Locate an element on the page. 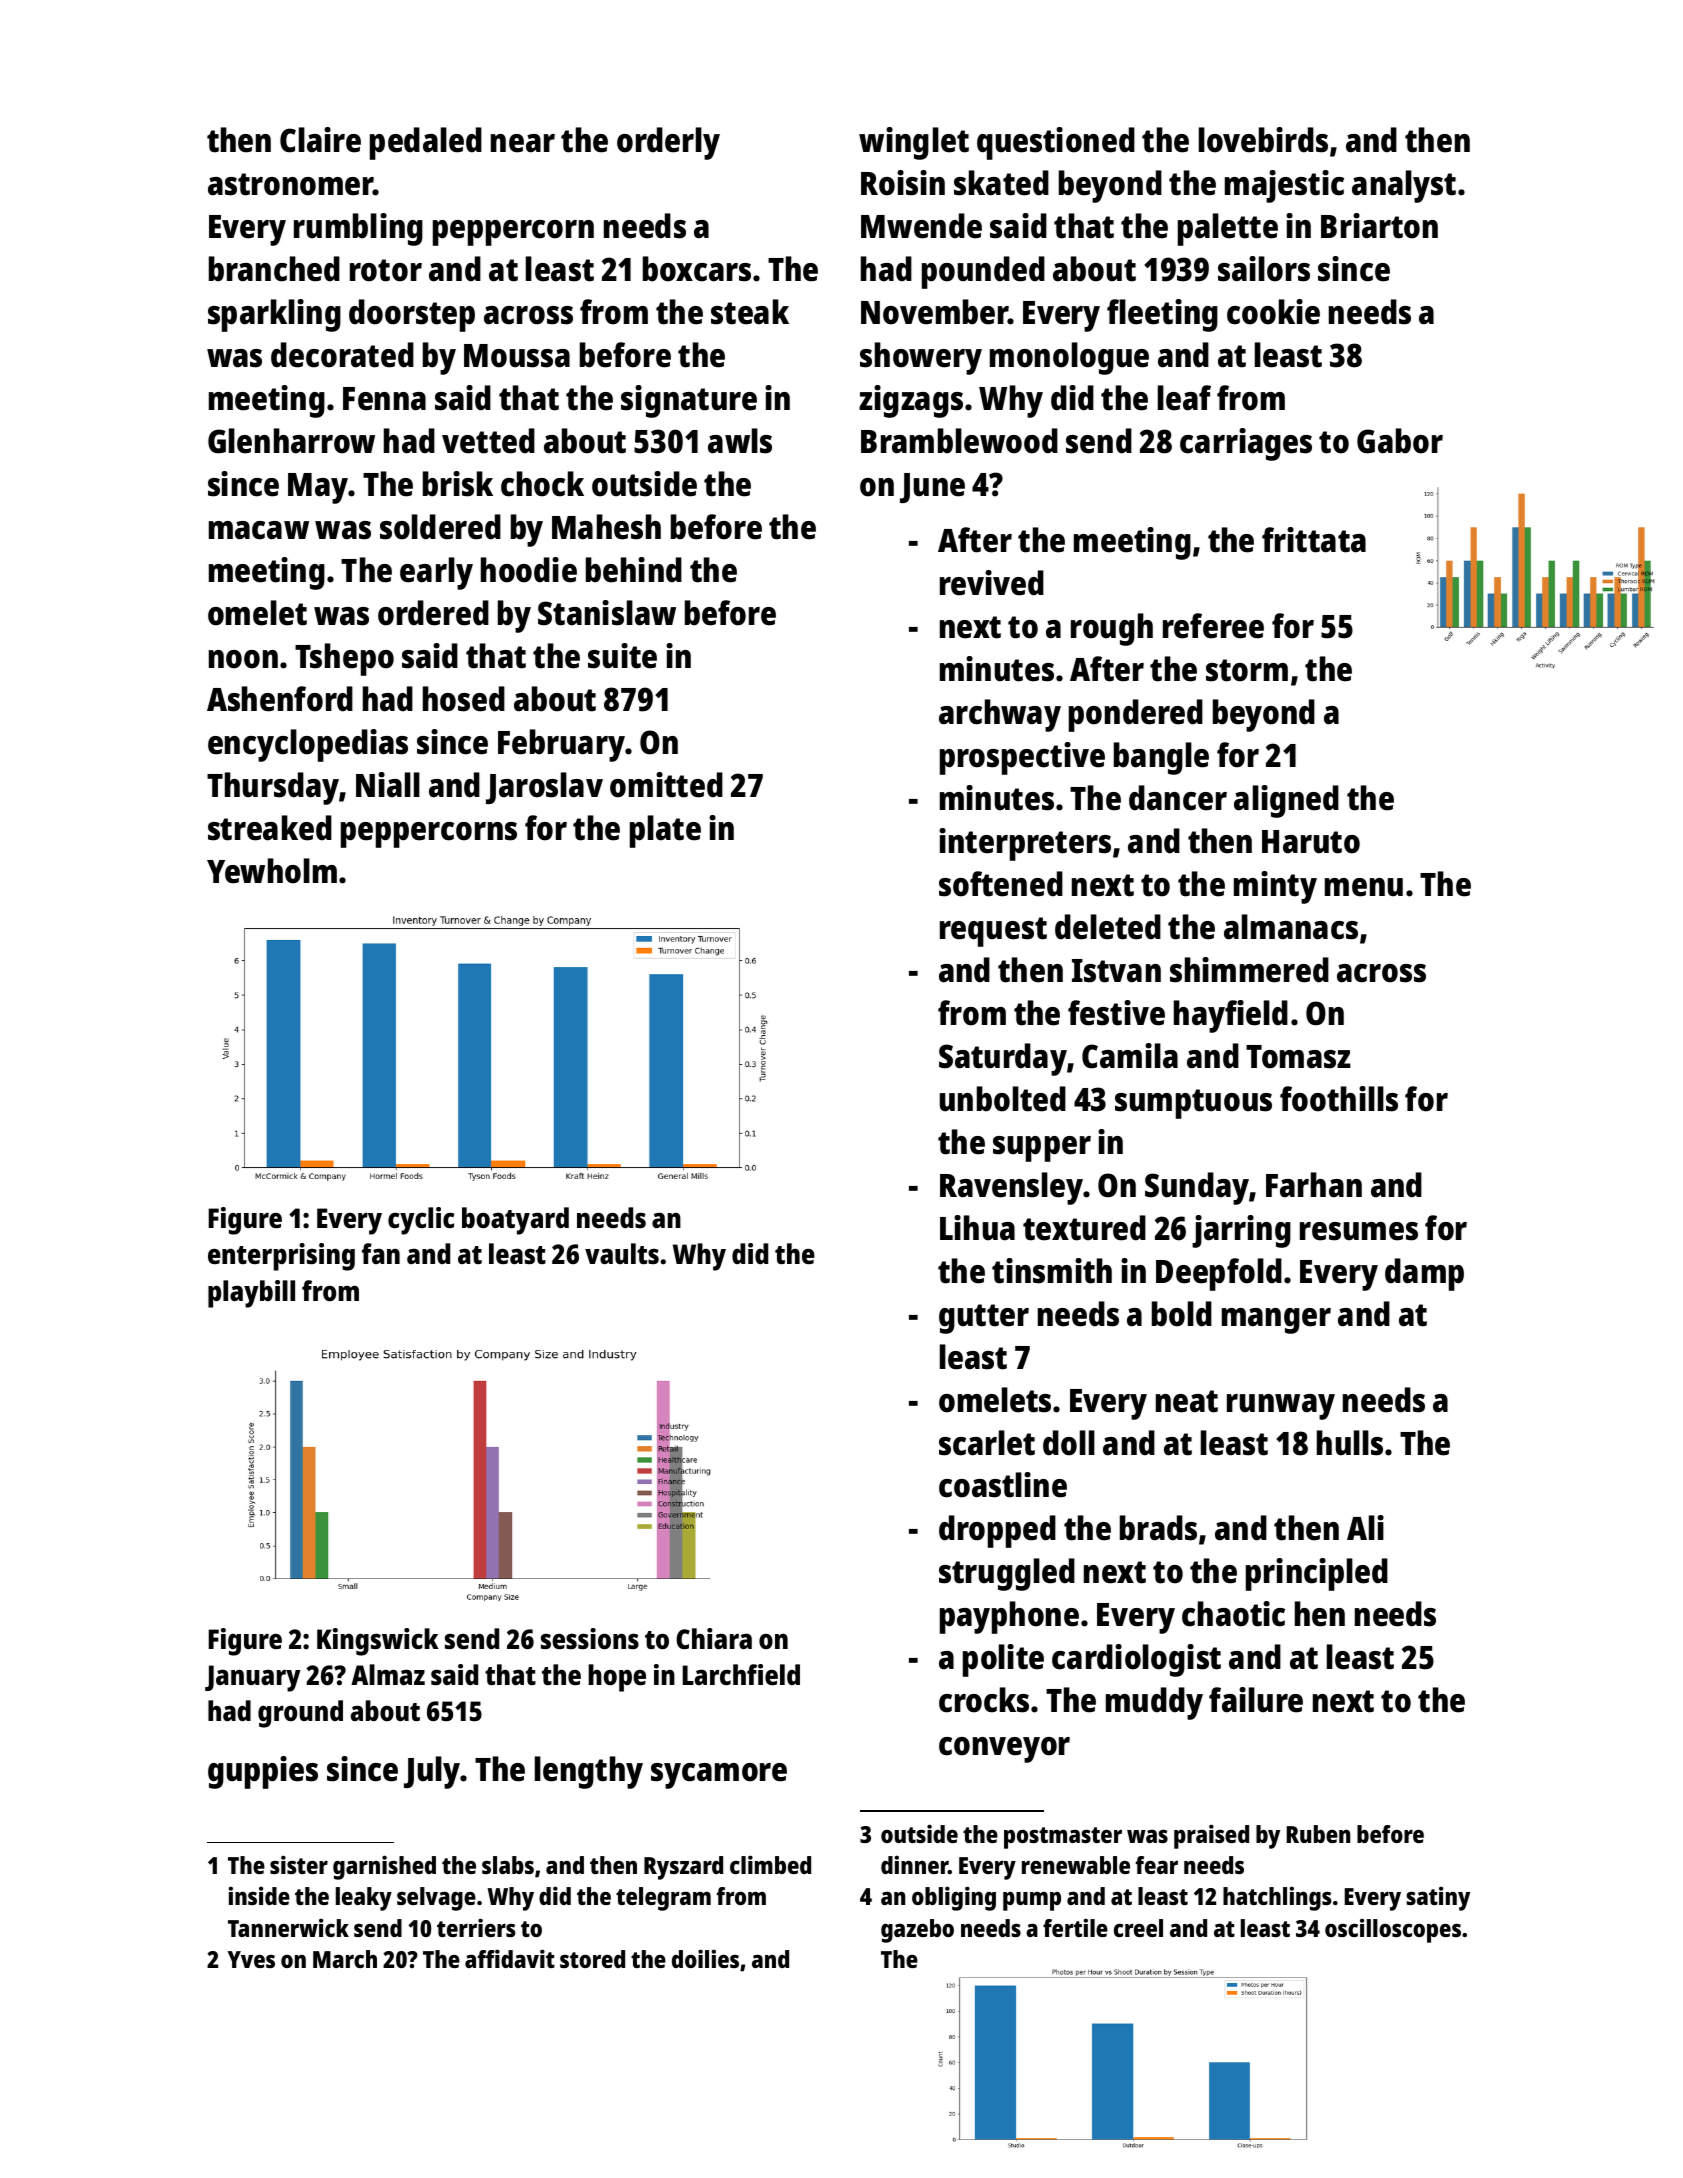 This document has width=1683, height=2178. awls is located at coordinates (740, 441).
